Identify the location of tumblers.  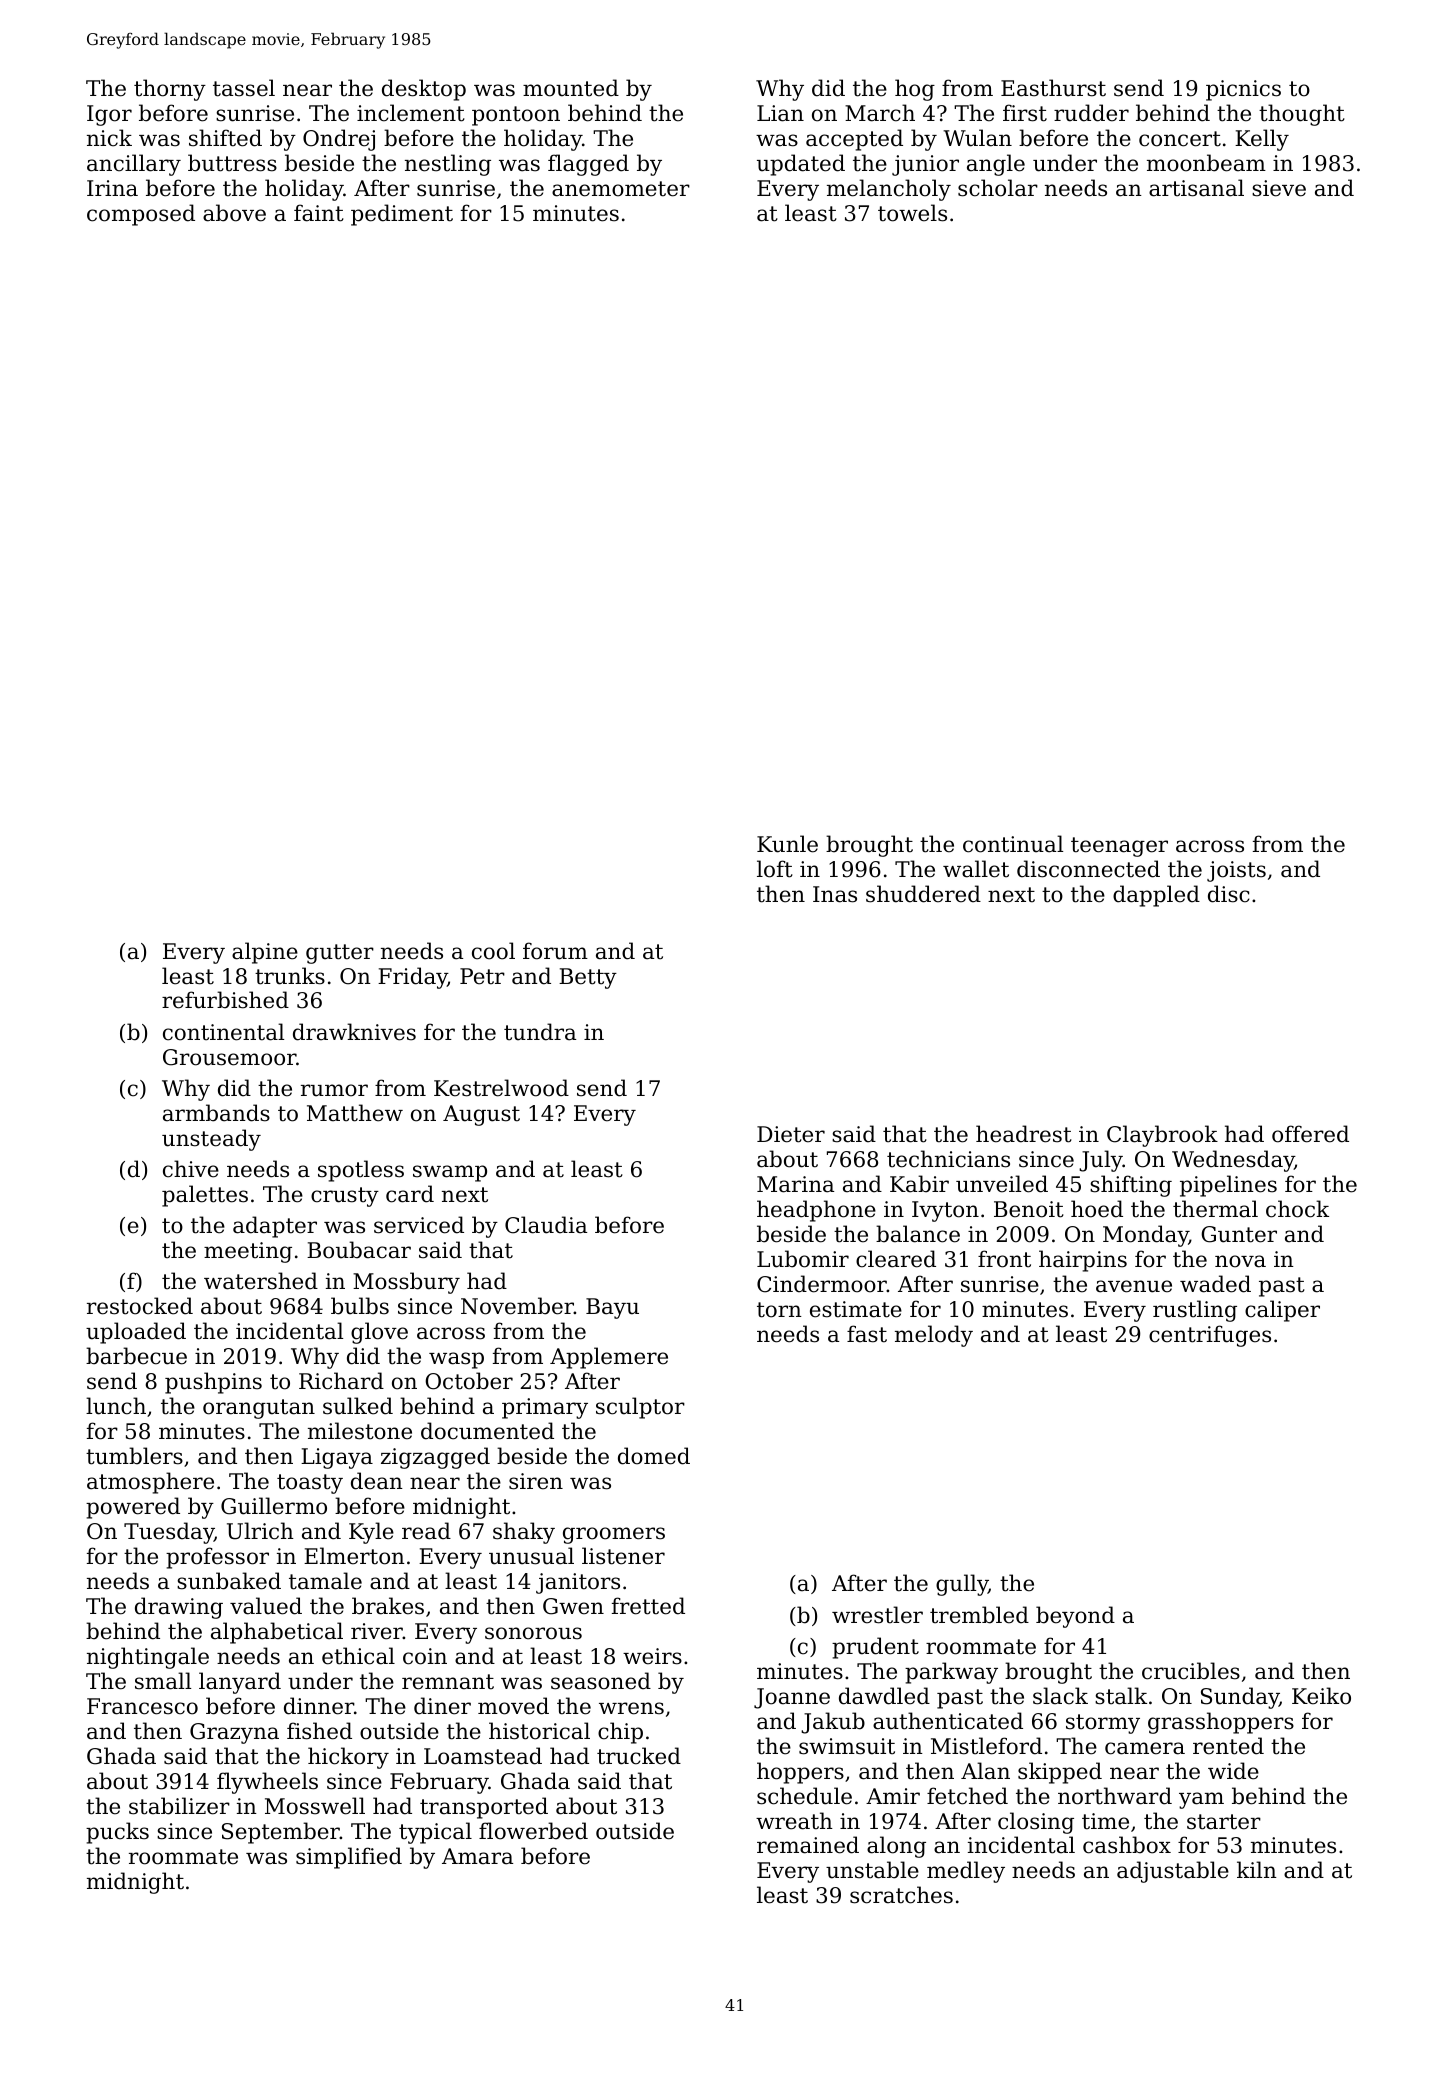
(134, 1456).
